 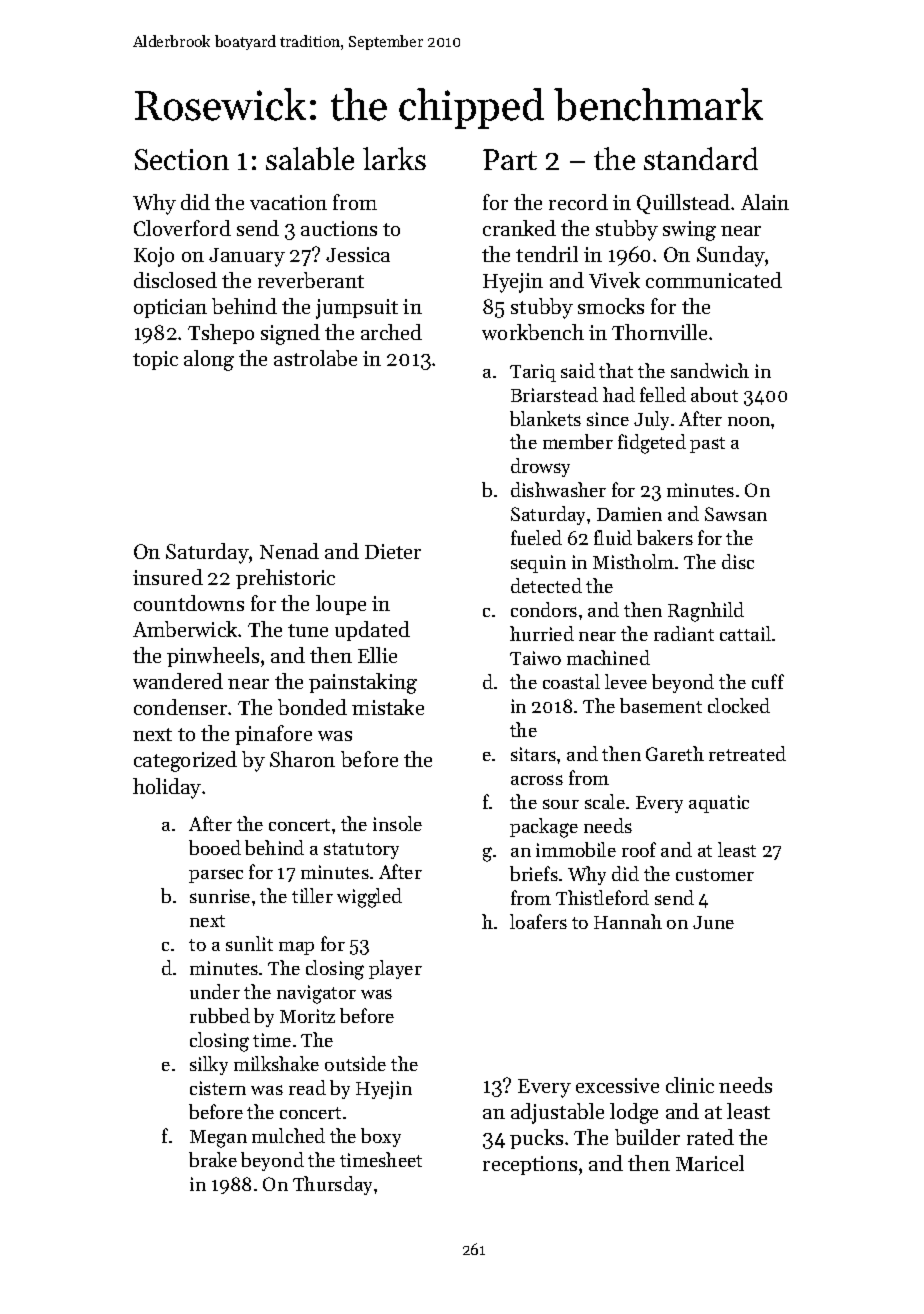 I want to click on brake, so click(x=213, y=1159).
